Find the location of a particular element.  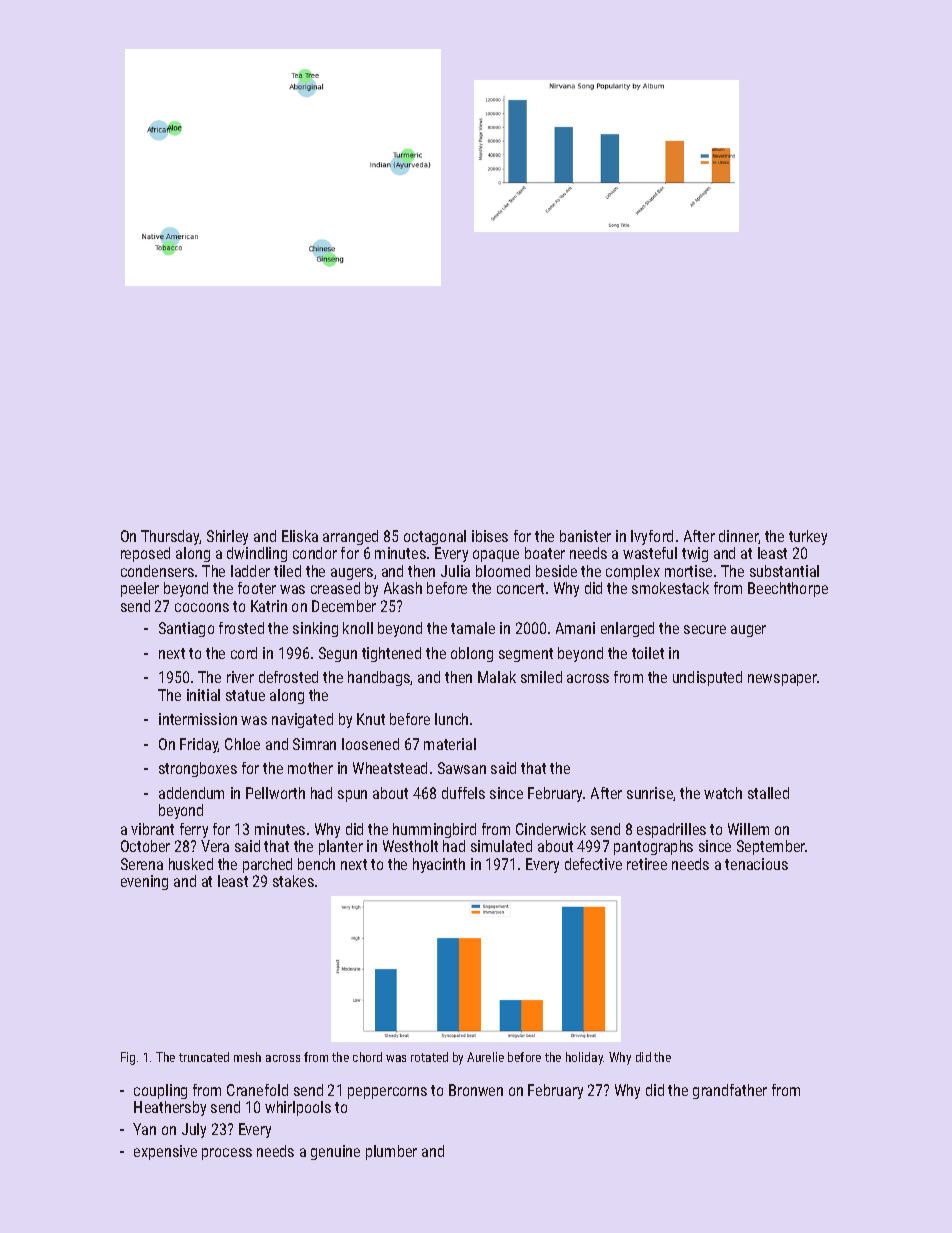

Vera is located at coordinates (215, 846).
